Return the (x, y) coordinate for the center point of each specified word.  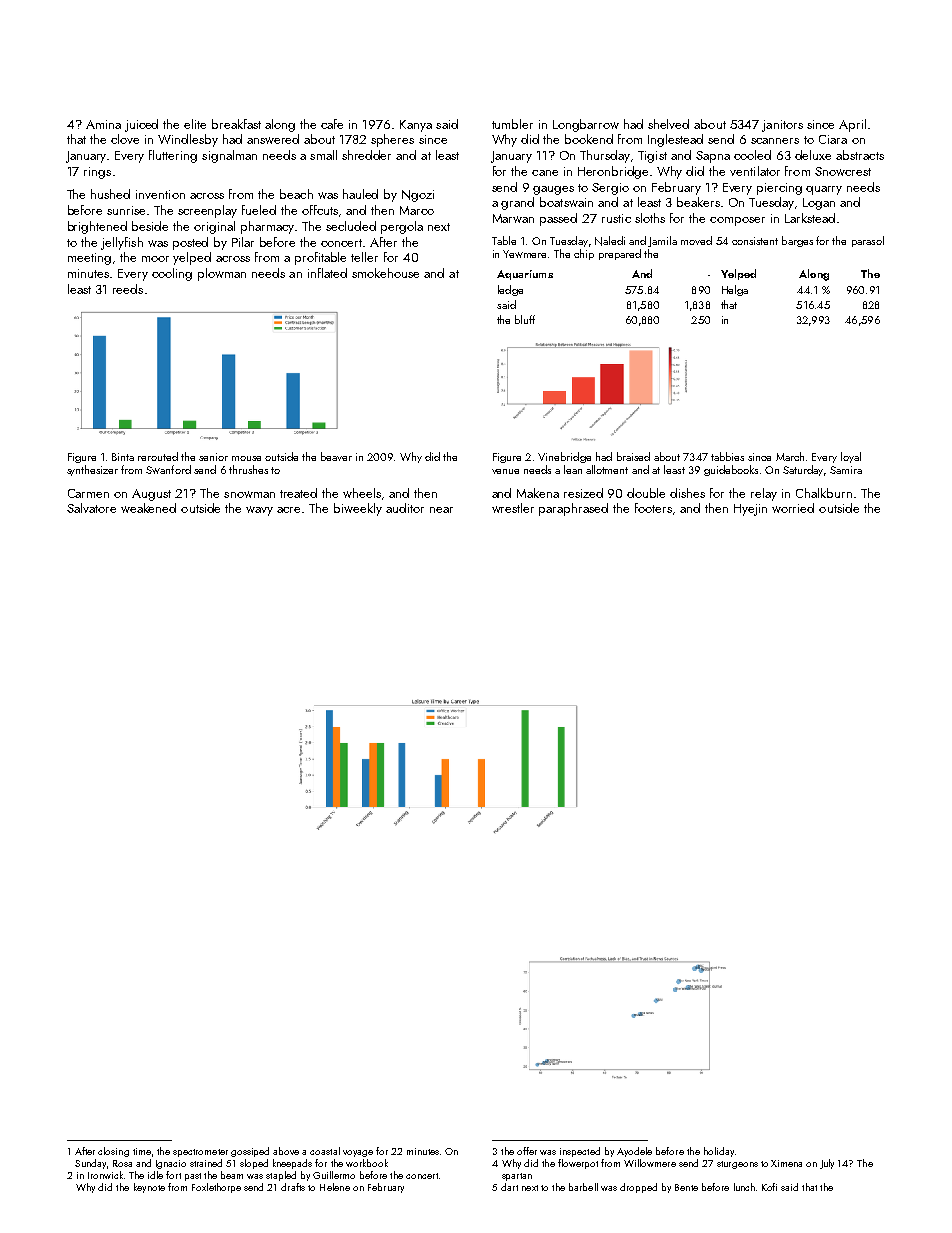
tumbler (512, 124)
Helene (335, 1187)
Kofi (769, 1187)
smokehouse (385, 273)
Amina (103, 124)
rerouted (158, 456)
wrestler (513, 508)
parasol (868, 241)
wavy (259, 511)
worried (793, 508)
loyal (851, 457)
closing (113, 1152)
